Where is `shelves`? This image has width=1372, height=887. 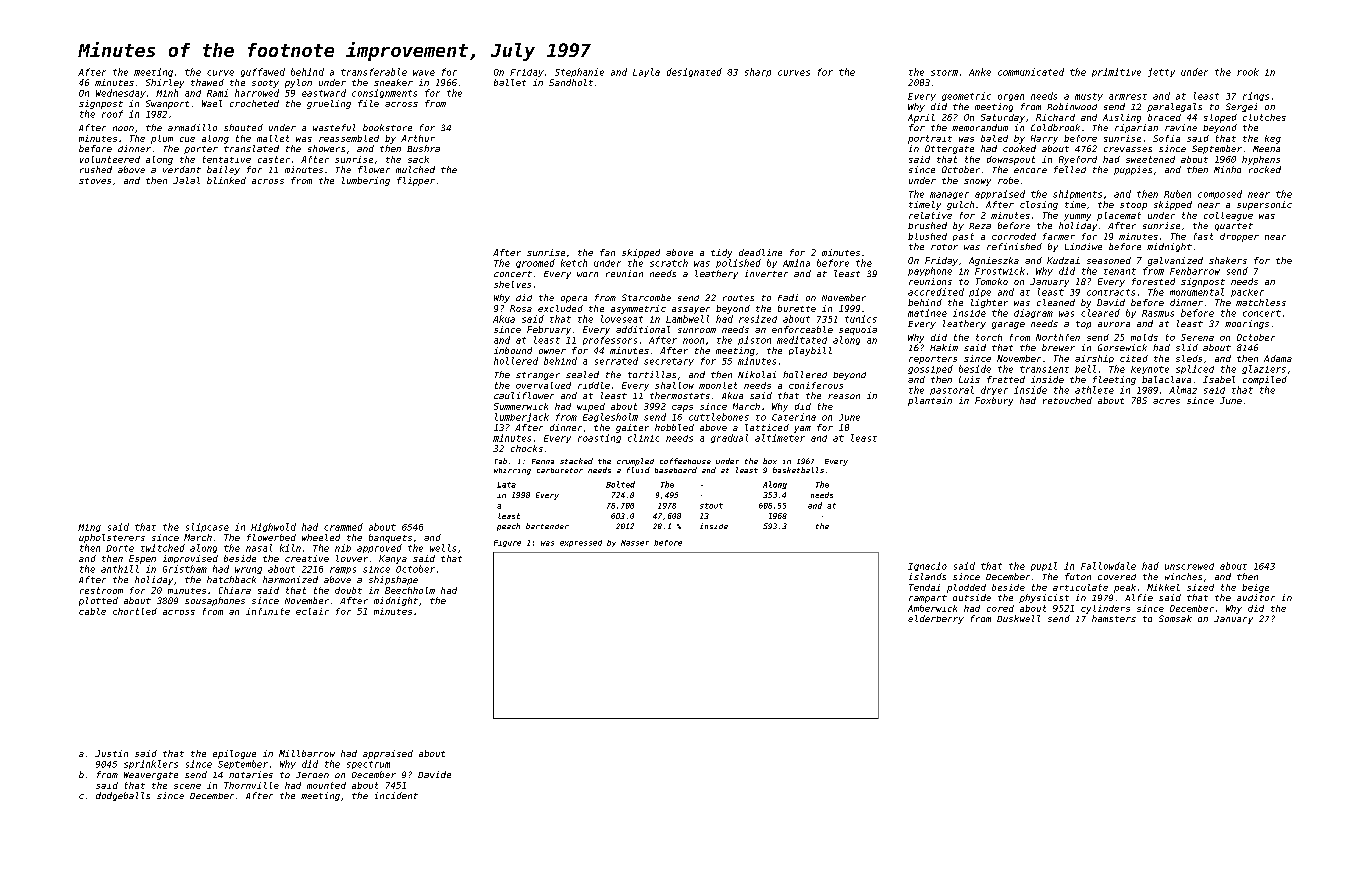
shelves is located at coordinates (512, 284).
